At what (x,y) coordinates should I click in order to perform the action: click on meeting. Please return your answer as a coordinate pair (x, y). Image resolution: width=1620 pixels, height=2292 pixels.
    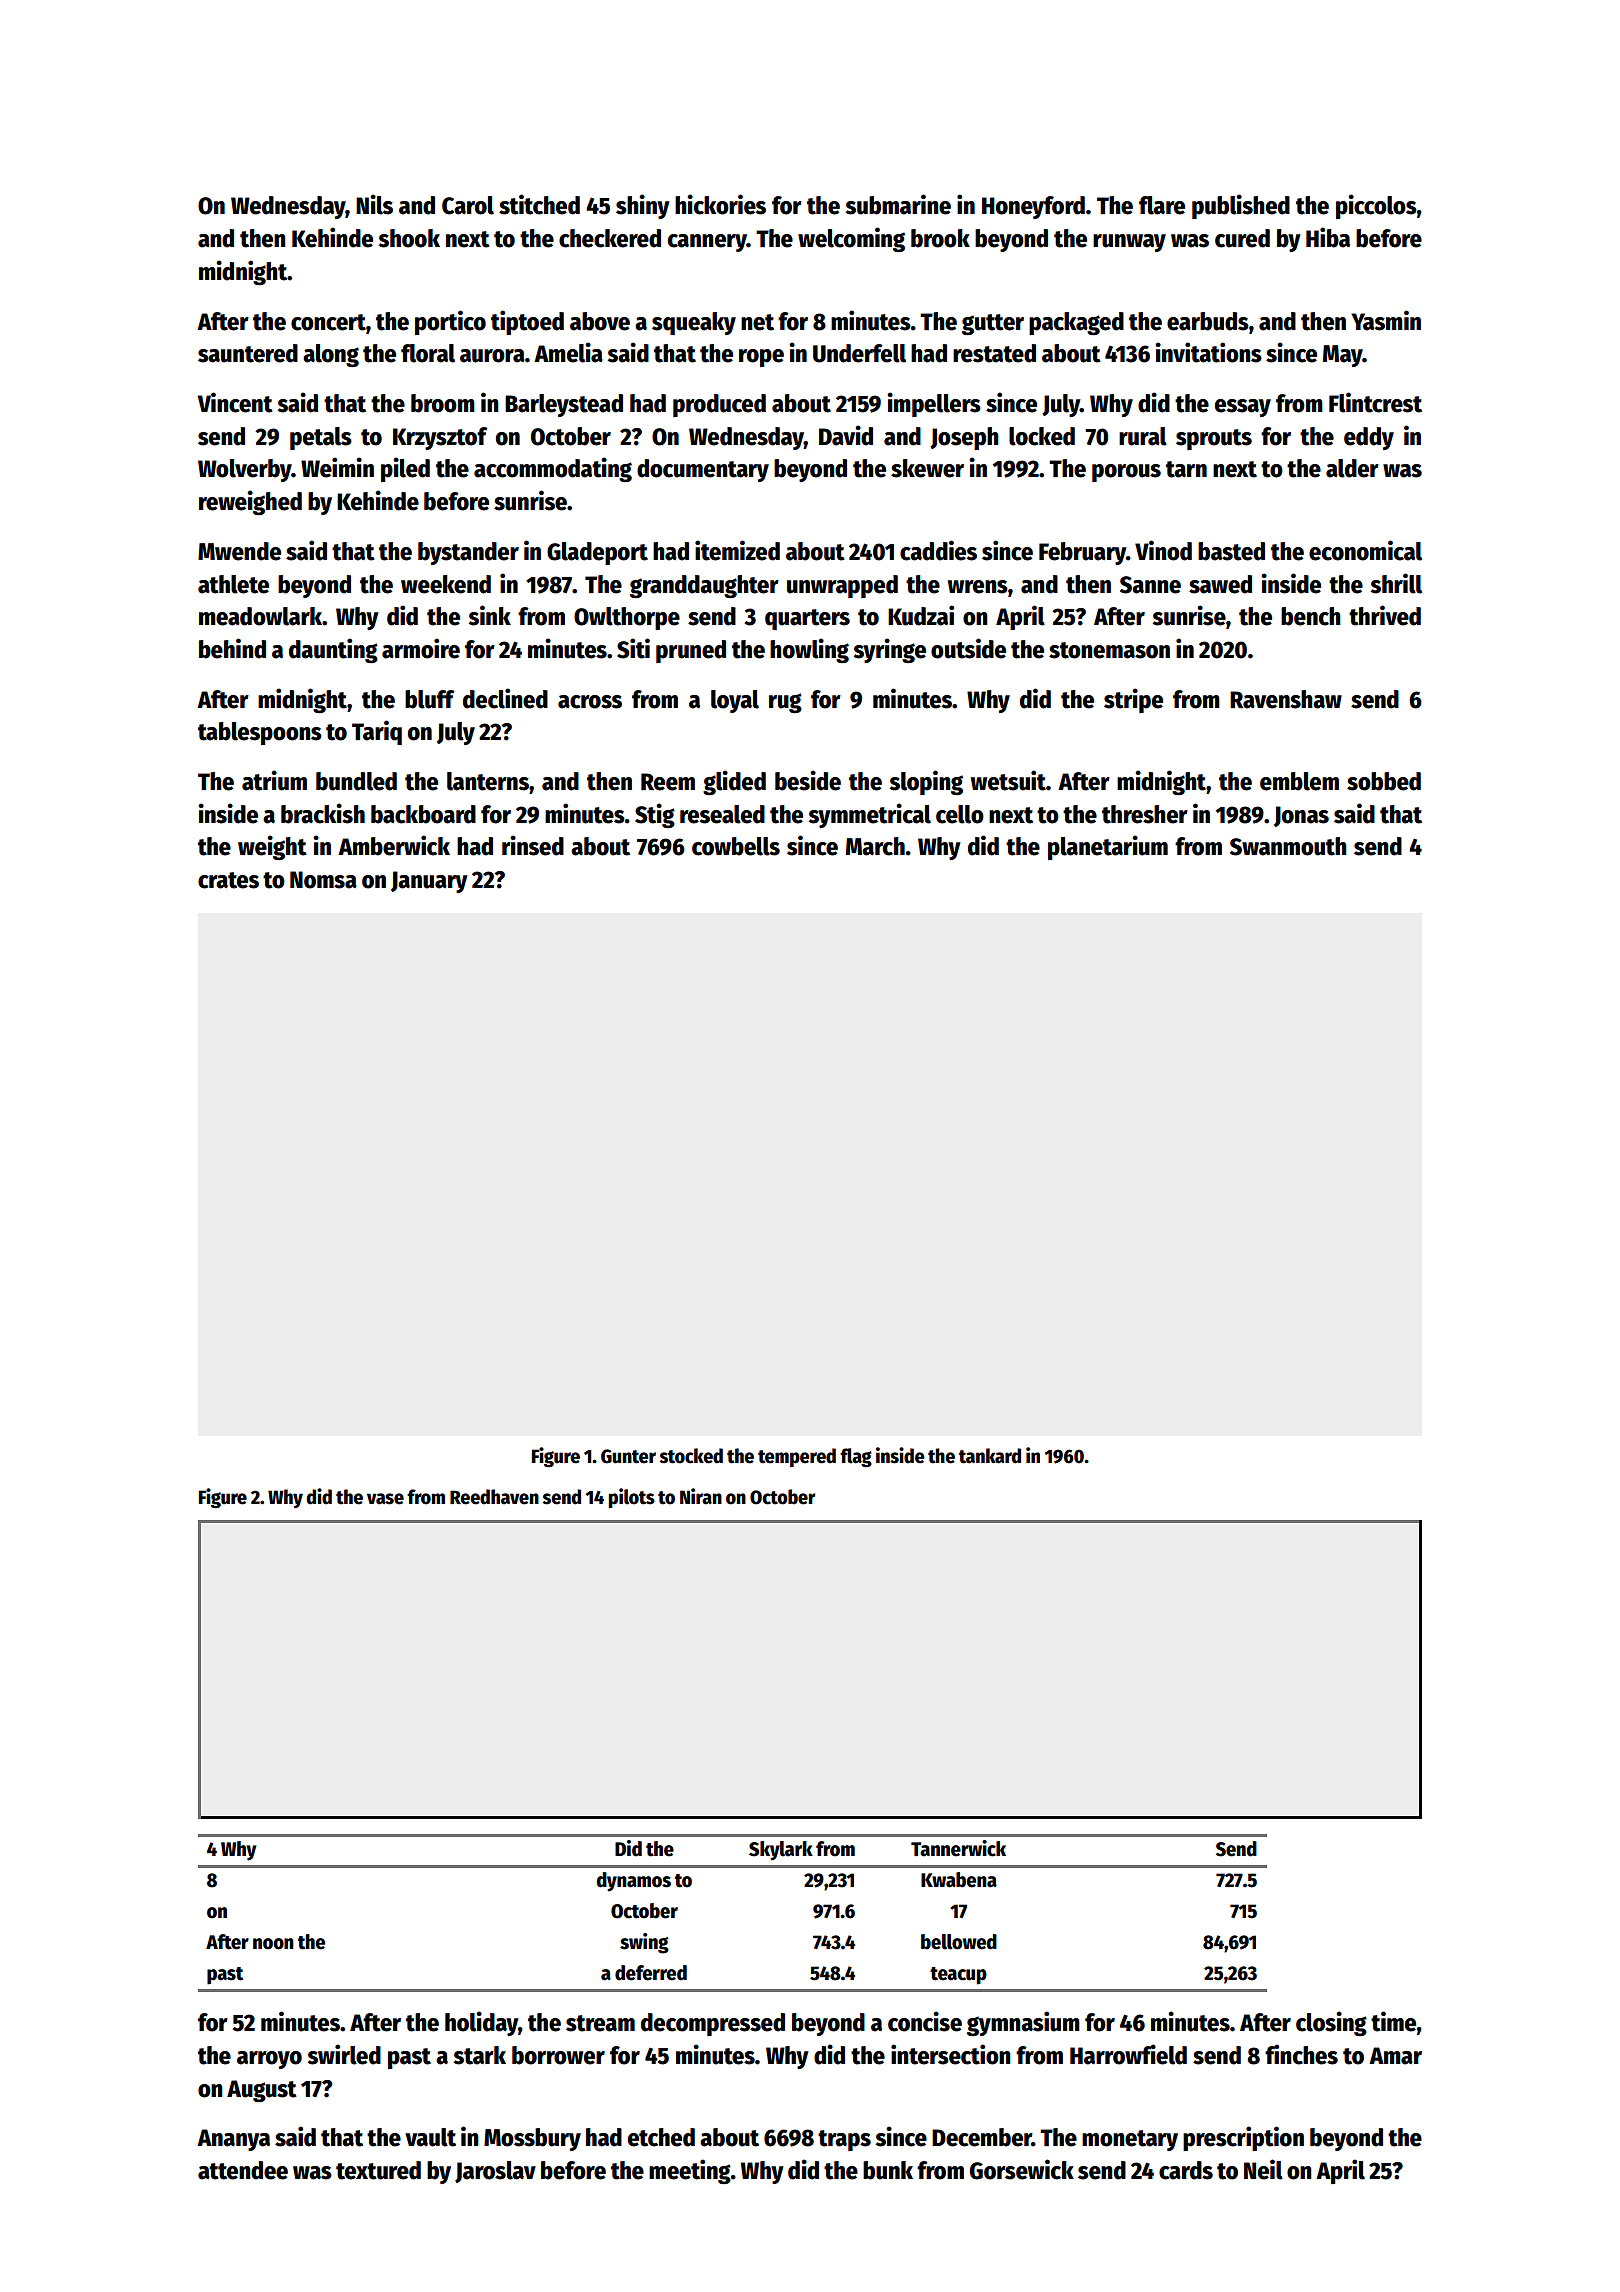
    Looking at the image, I should click on (690, 2171).
